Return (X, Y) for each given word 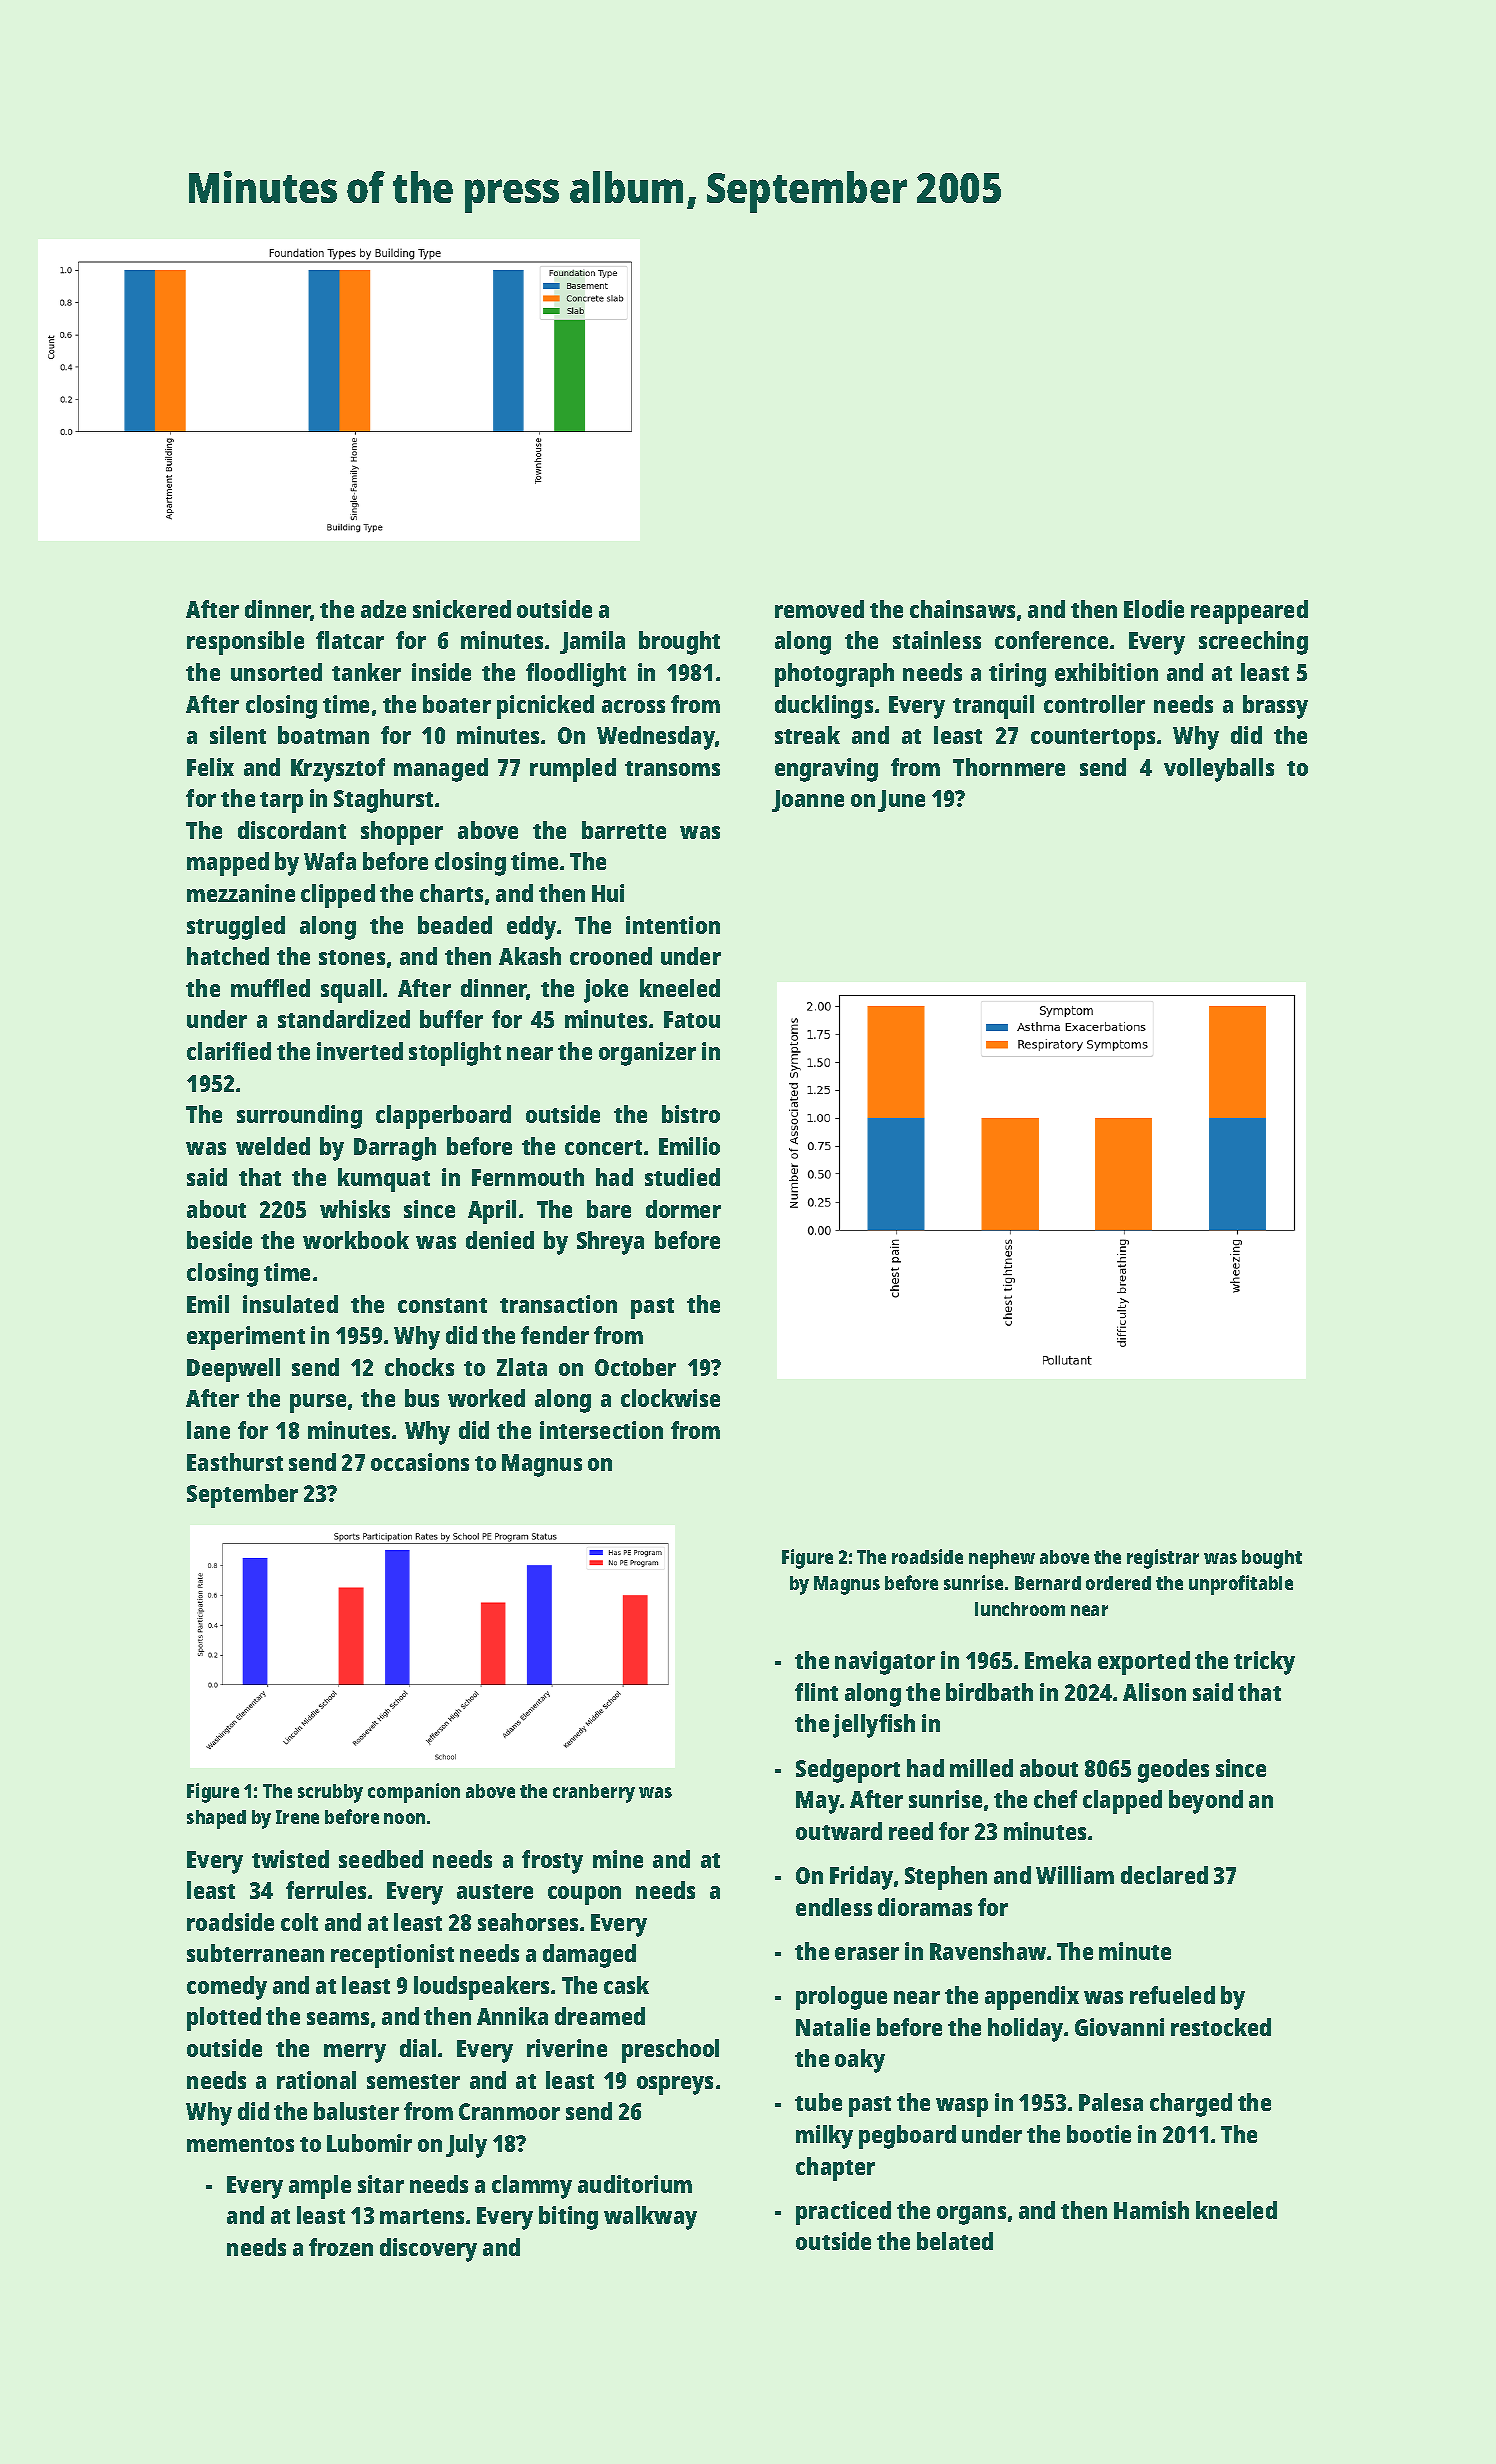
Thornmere (1009, 767)
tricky (1264, 1663)
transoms (672, 768)
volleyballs (1219, 770)
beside (219, 1240)
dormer (683, 1209)
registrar (1163, 1559)
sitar (381, 2184)
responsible (245, 643)
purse (318, 1403)
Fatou (692, 1019)
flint (816, 1692)
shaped (216, 1819)
